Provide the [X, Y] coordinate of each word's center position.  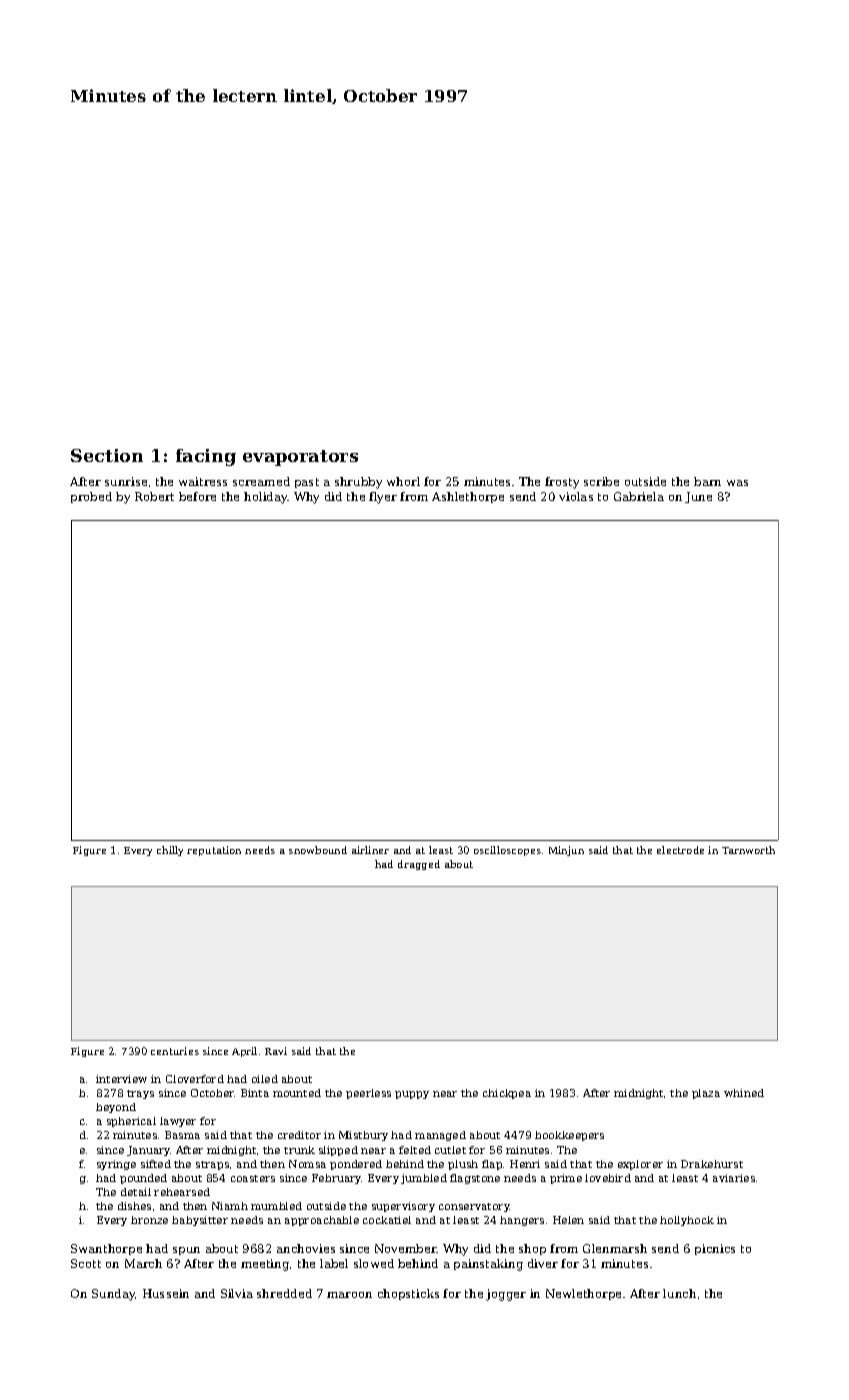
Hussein [166, 1293]
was [737, 483]
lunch [679, 1293]
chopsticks [408, 1294]
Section [107, 455]
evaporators [300, 458]
